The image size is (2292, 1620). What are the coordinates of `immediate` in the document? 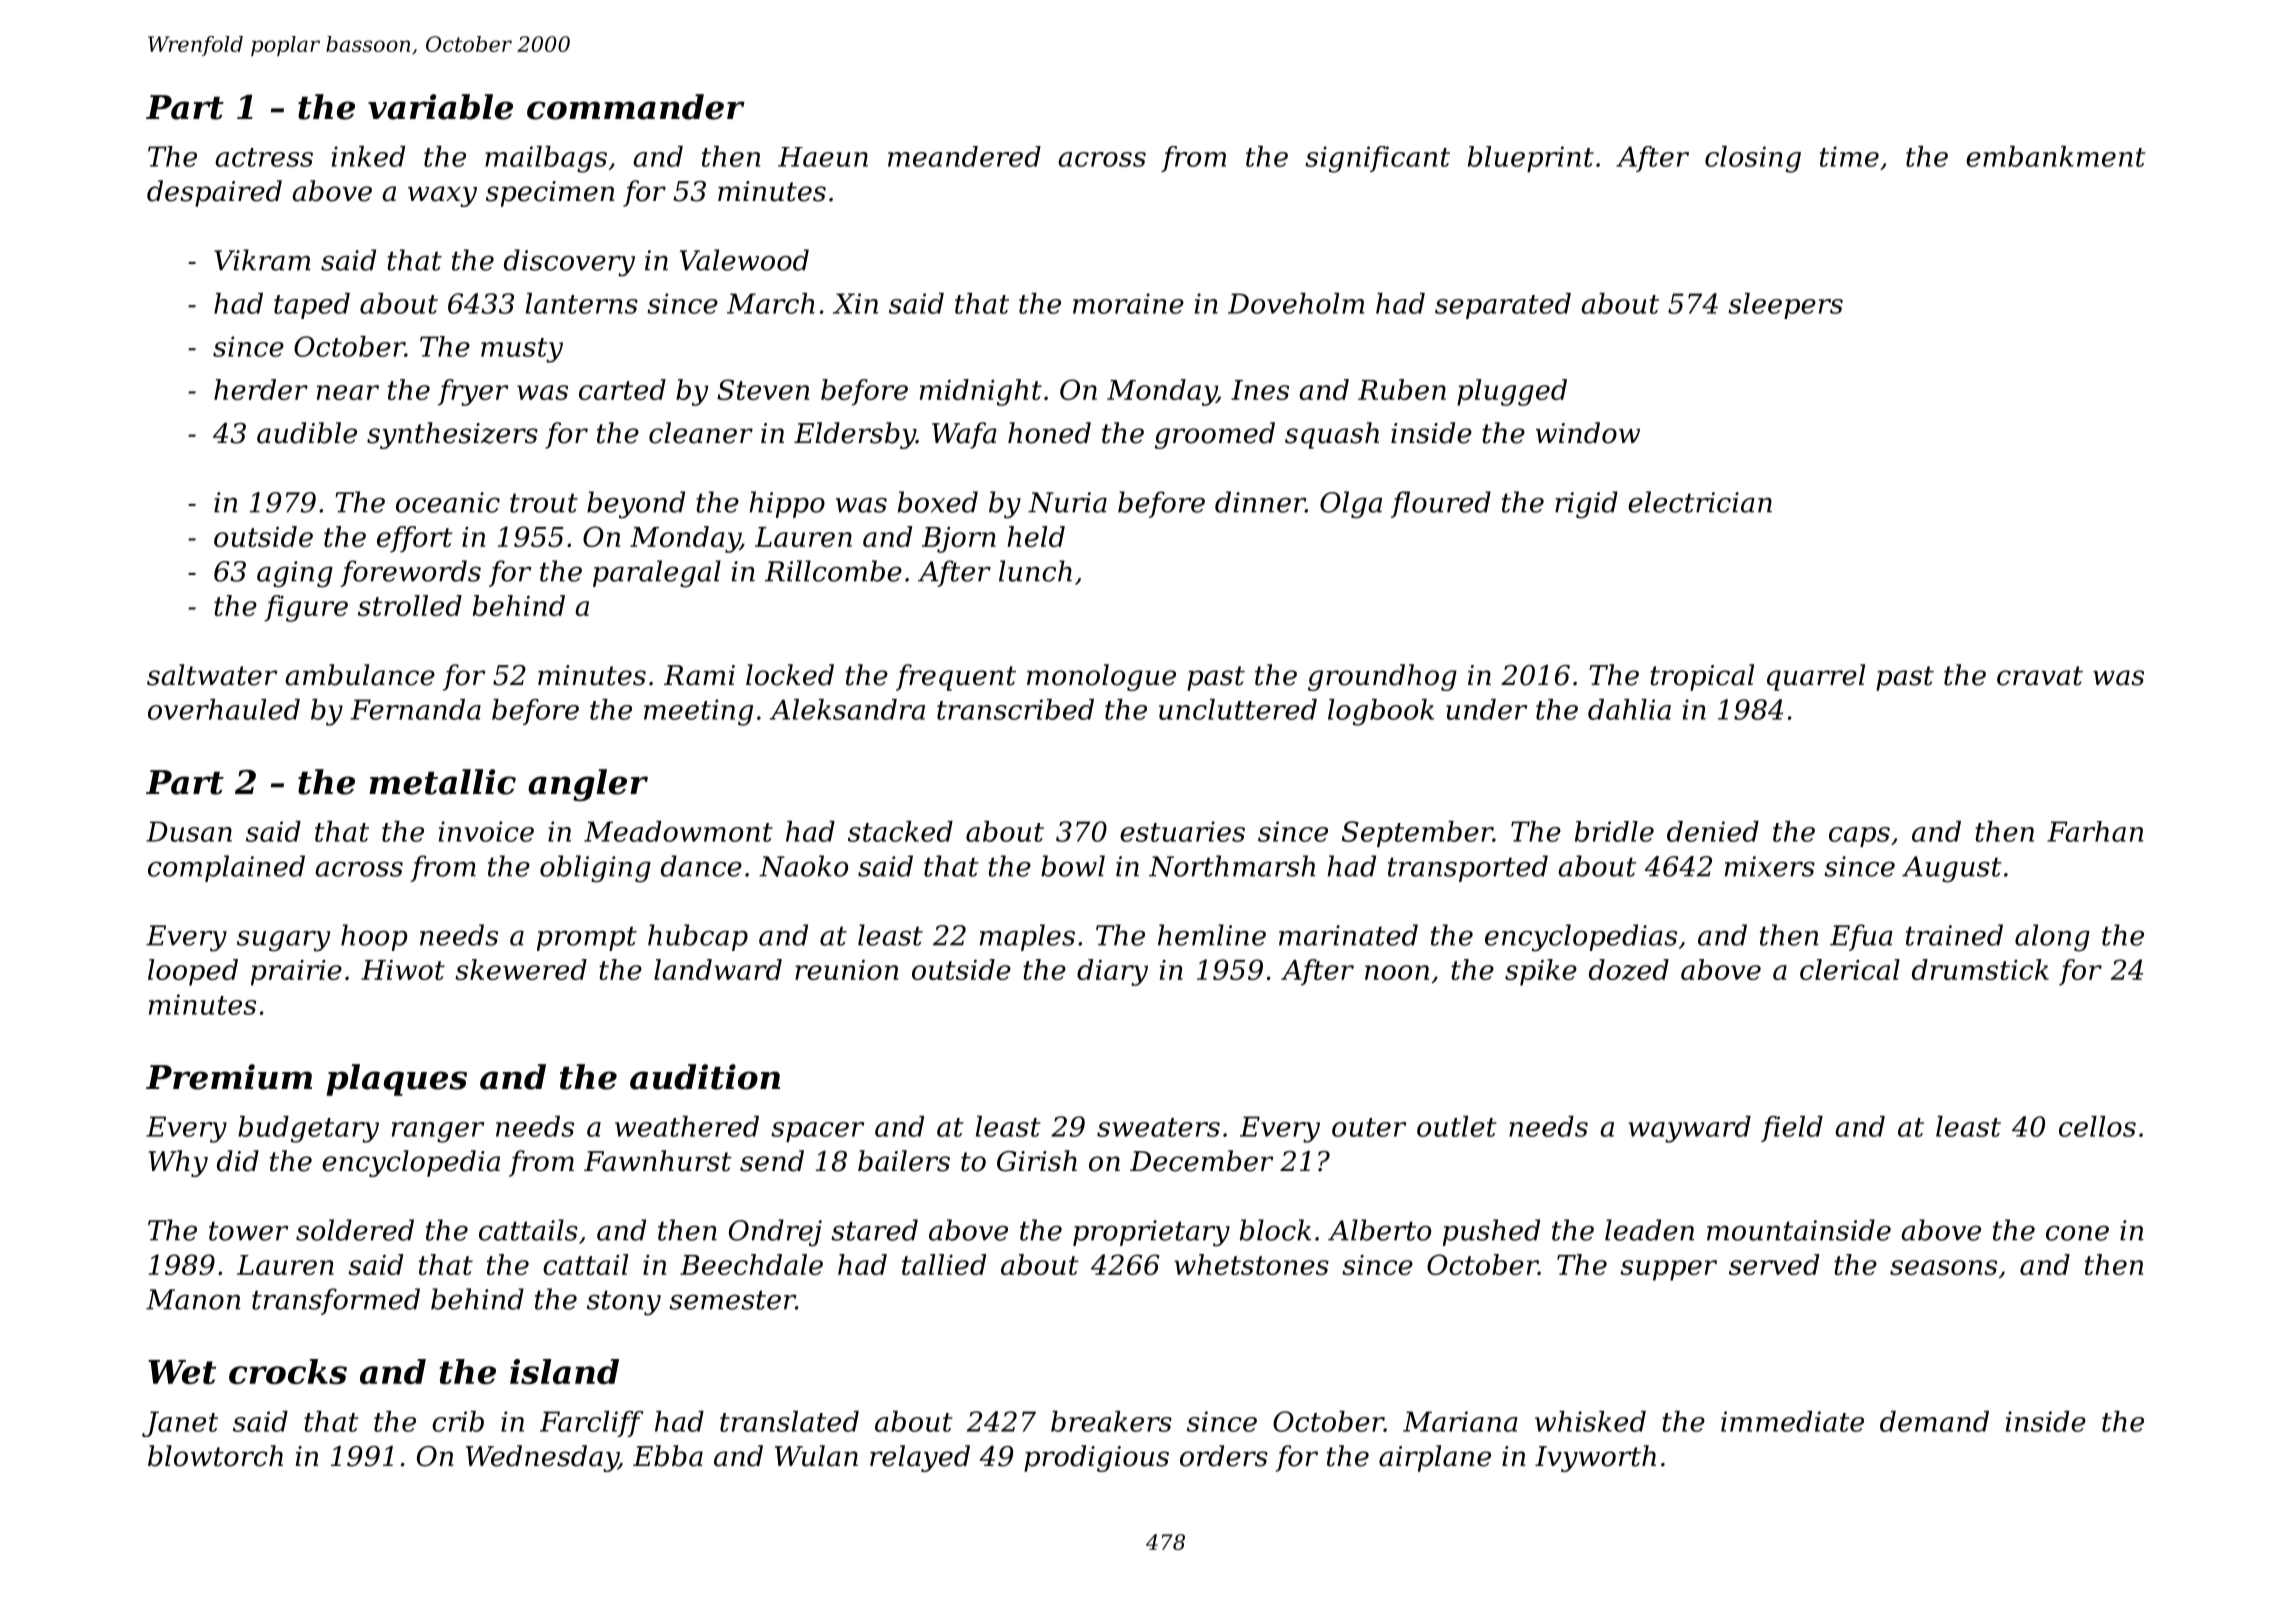 It's located at (1792, 1421).
